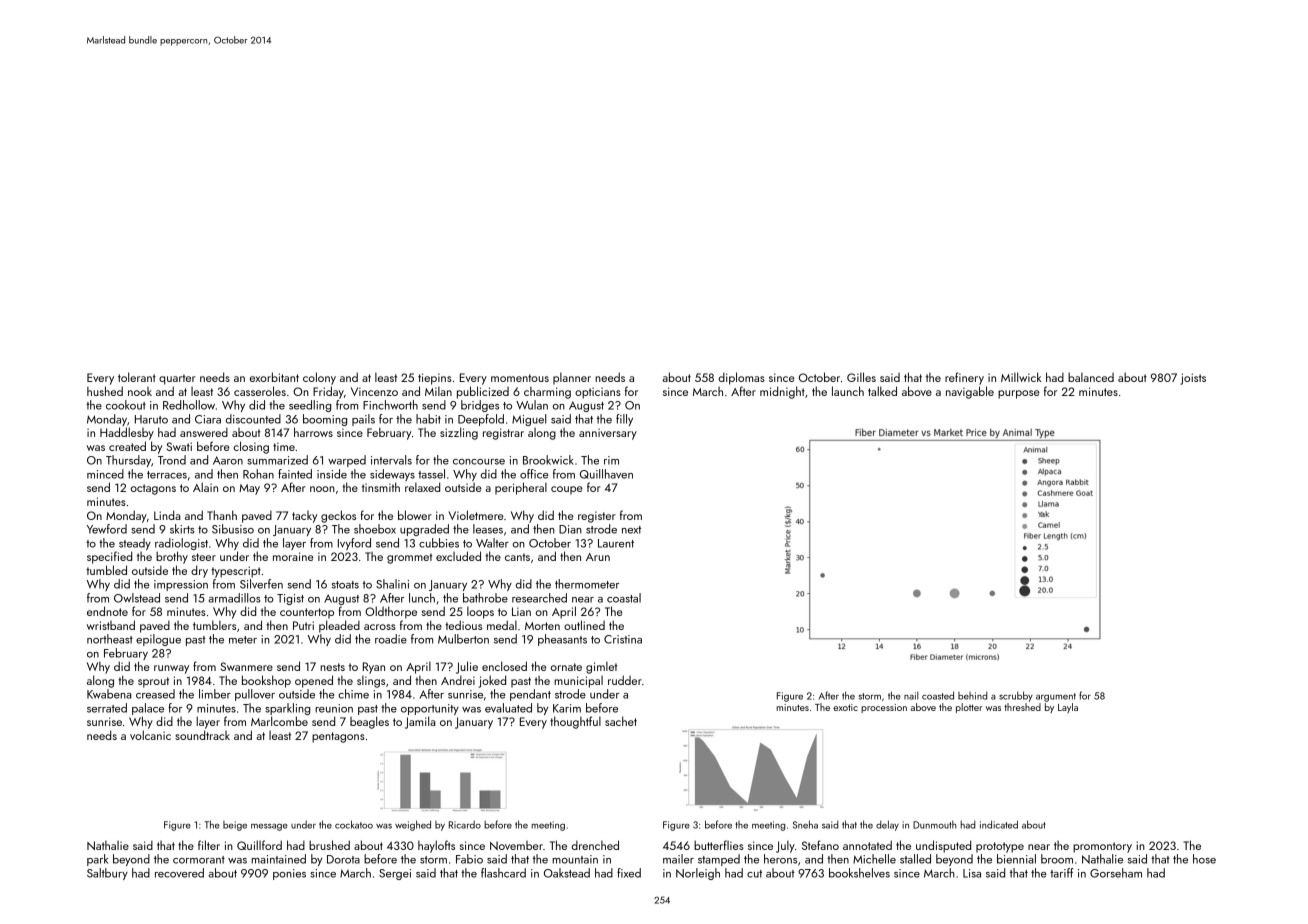 This screenshot has height=924, width=1308. What do you see at coordinates (616, 543) in the screenshot?
I see `Laurent` at bounding box center [616, 543].
